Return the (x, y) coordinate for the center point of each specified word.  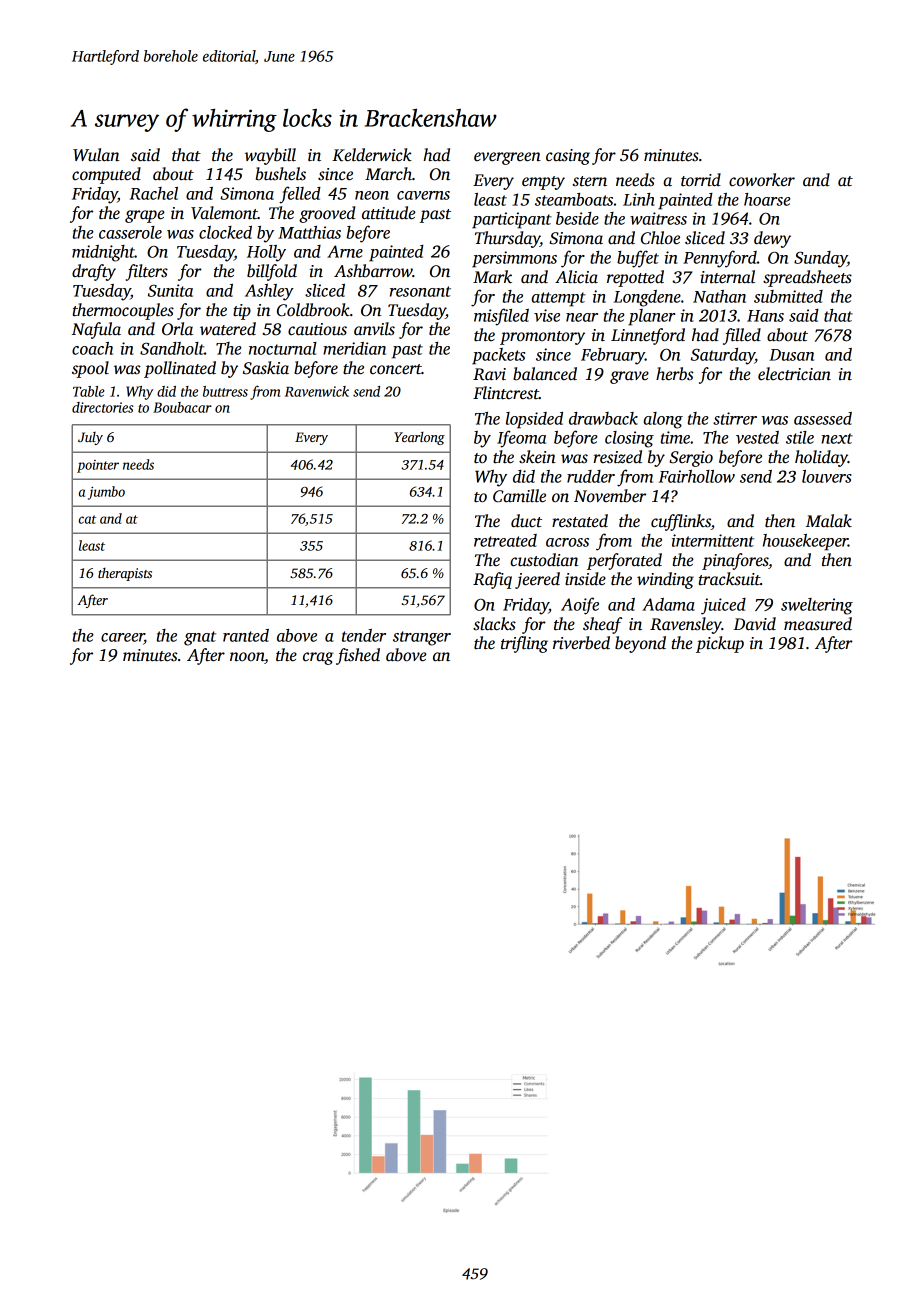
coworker (762, 180)
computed (106, 175)
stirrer (735, 418)
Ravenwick (317, 391)
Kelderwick (372, 155)
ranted (246, 635)
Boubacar (182, 407)
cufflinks (681, 522)
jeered (537, 580)
